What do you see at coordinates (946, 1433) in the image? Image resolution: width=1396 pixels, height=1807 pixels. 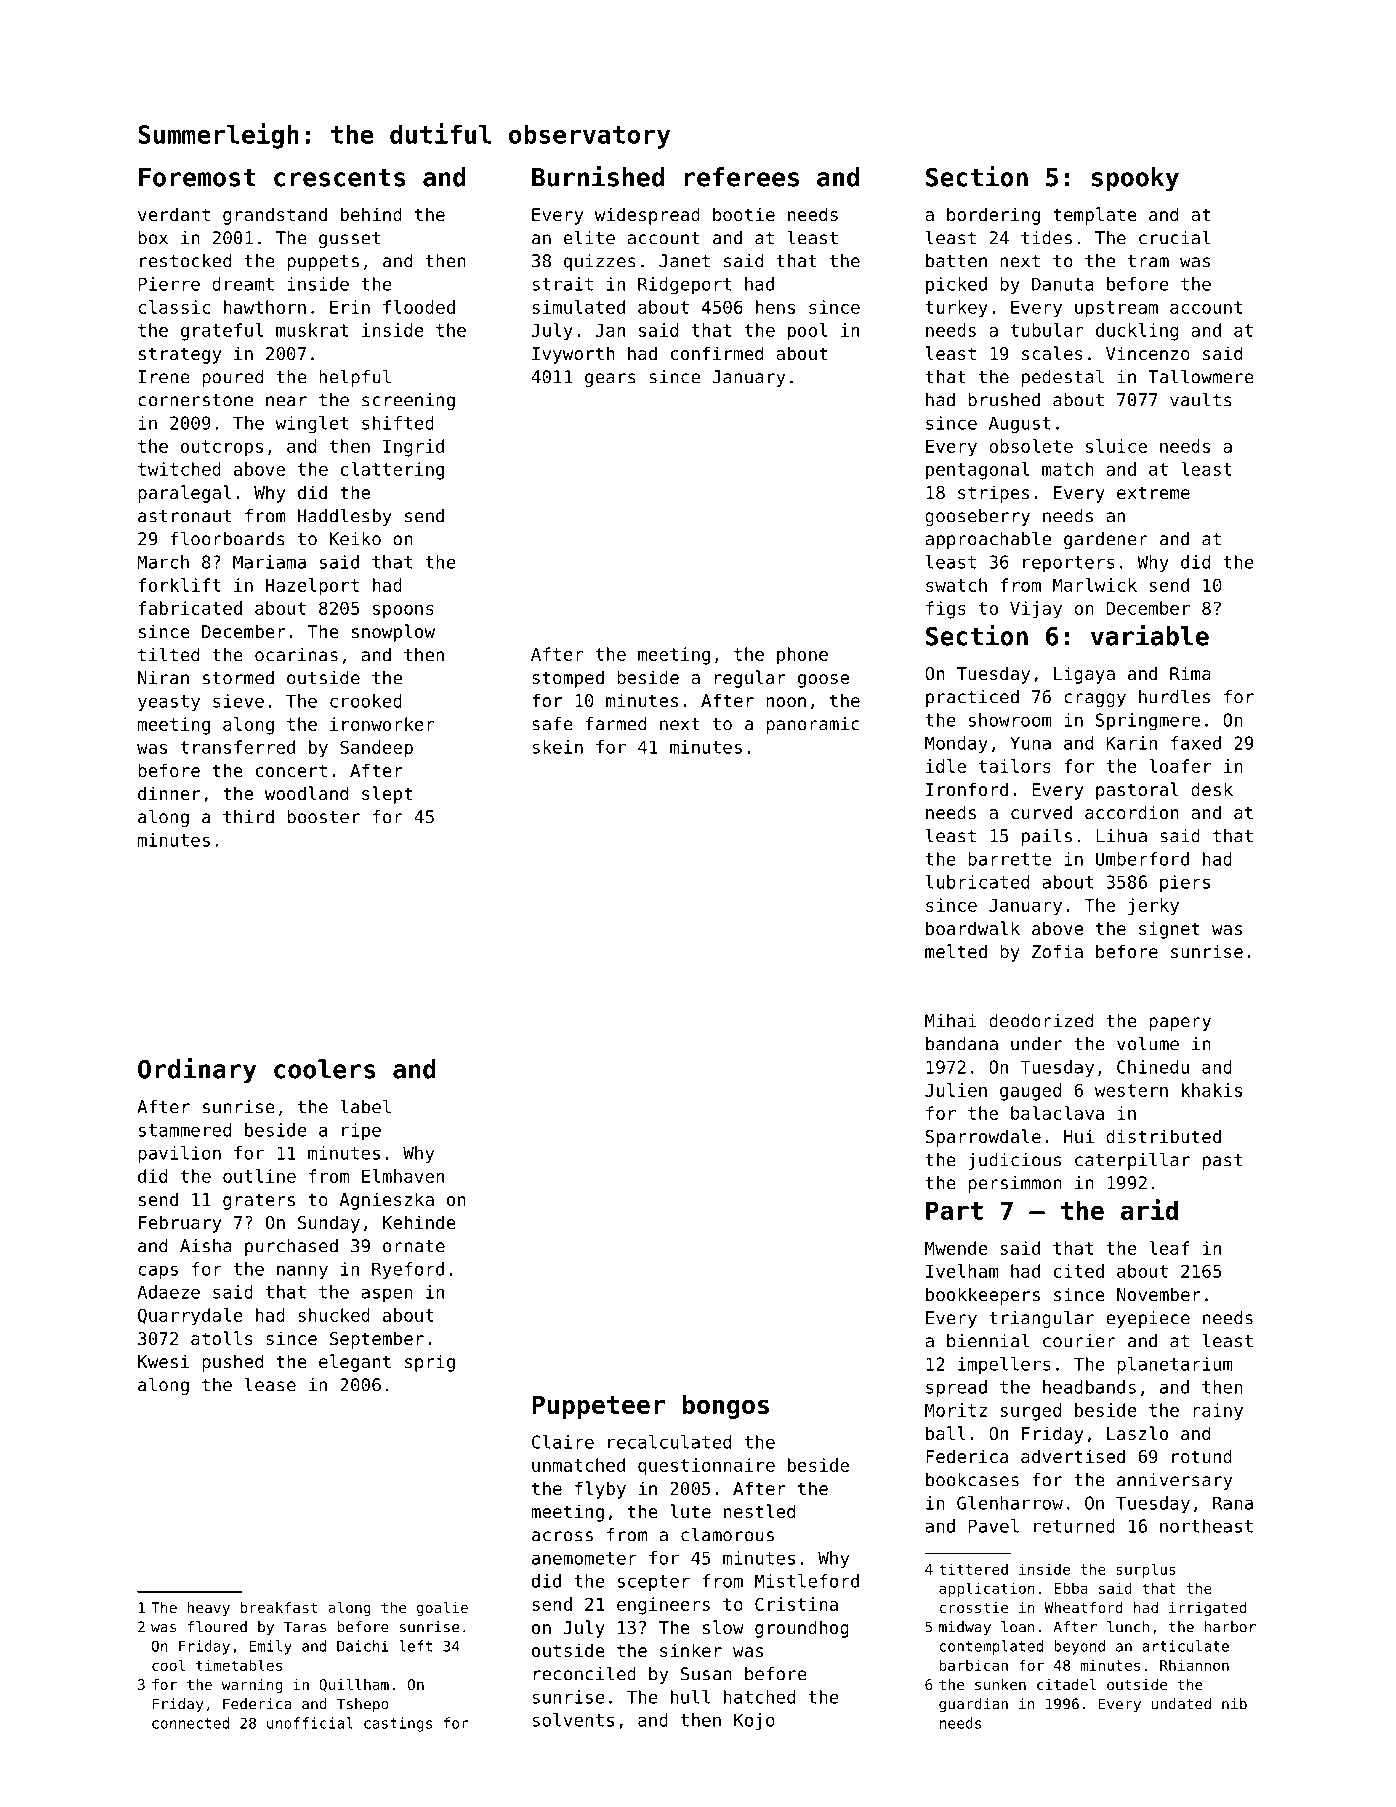 I see `ball` at bounding box center [946, 1433].
